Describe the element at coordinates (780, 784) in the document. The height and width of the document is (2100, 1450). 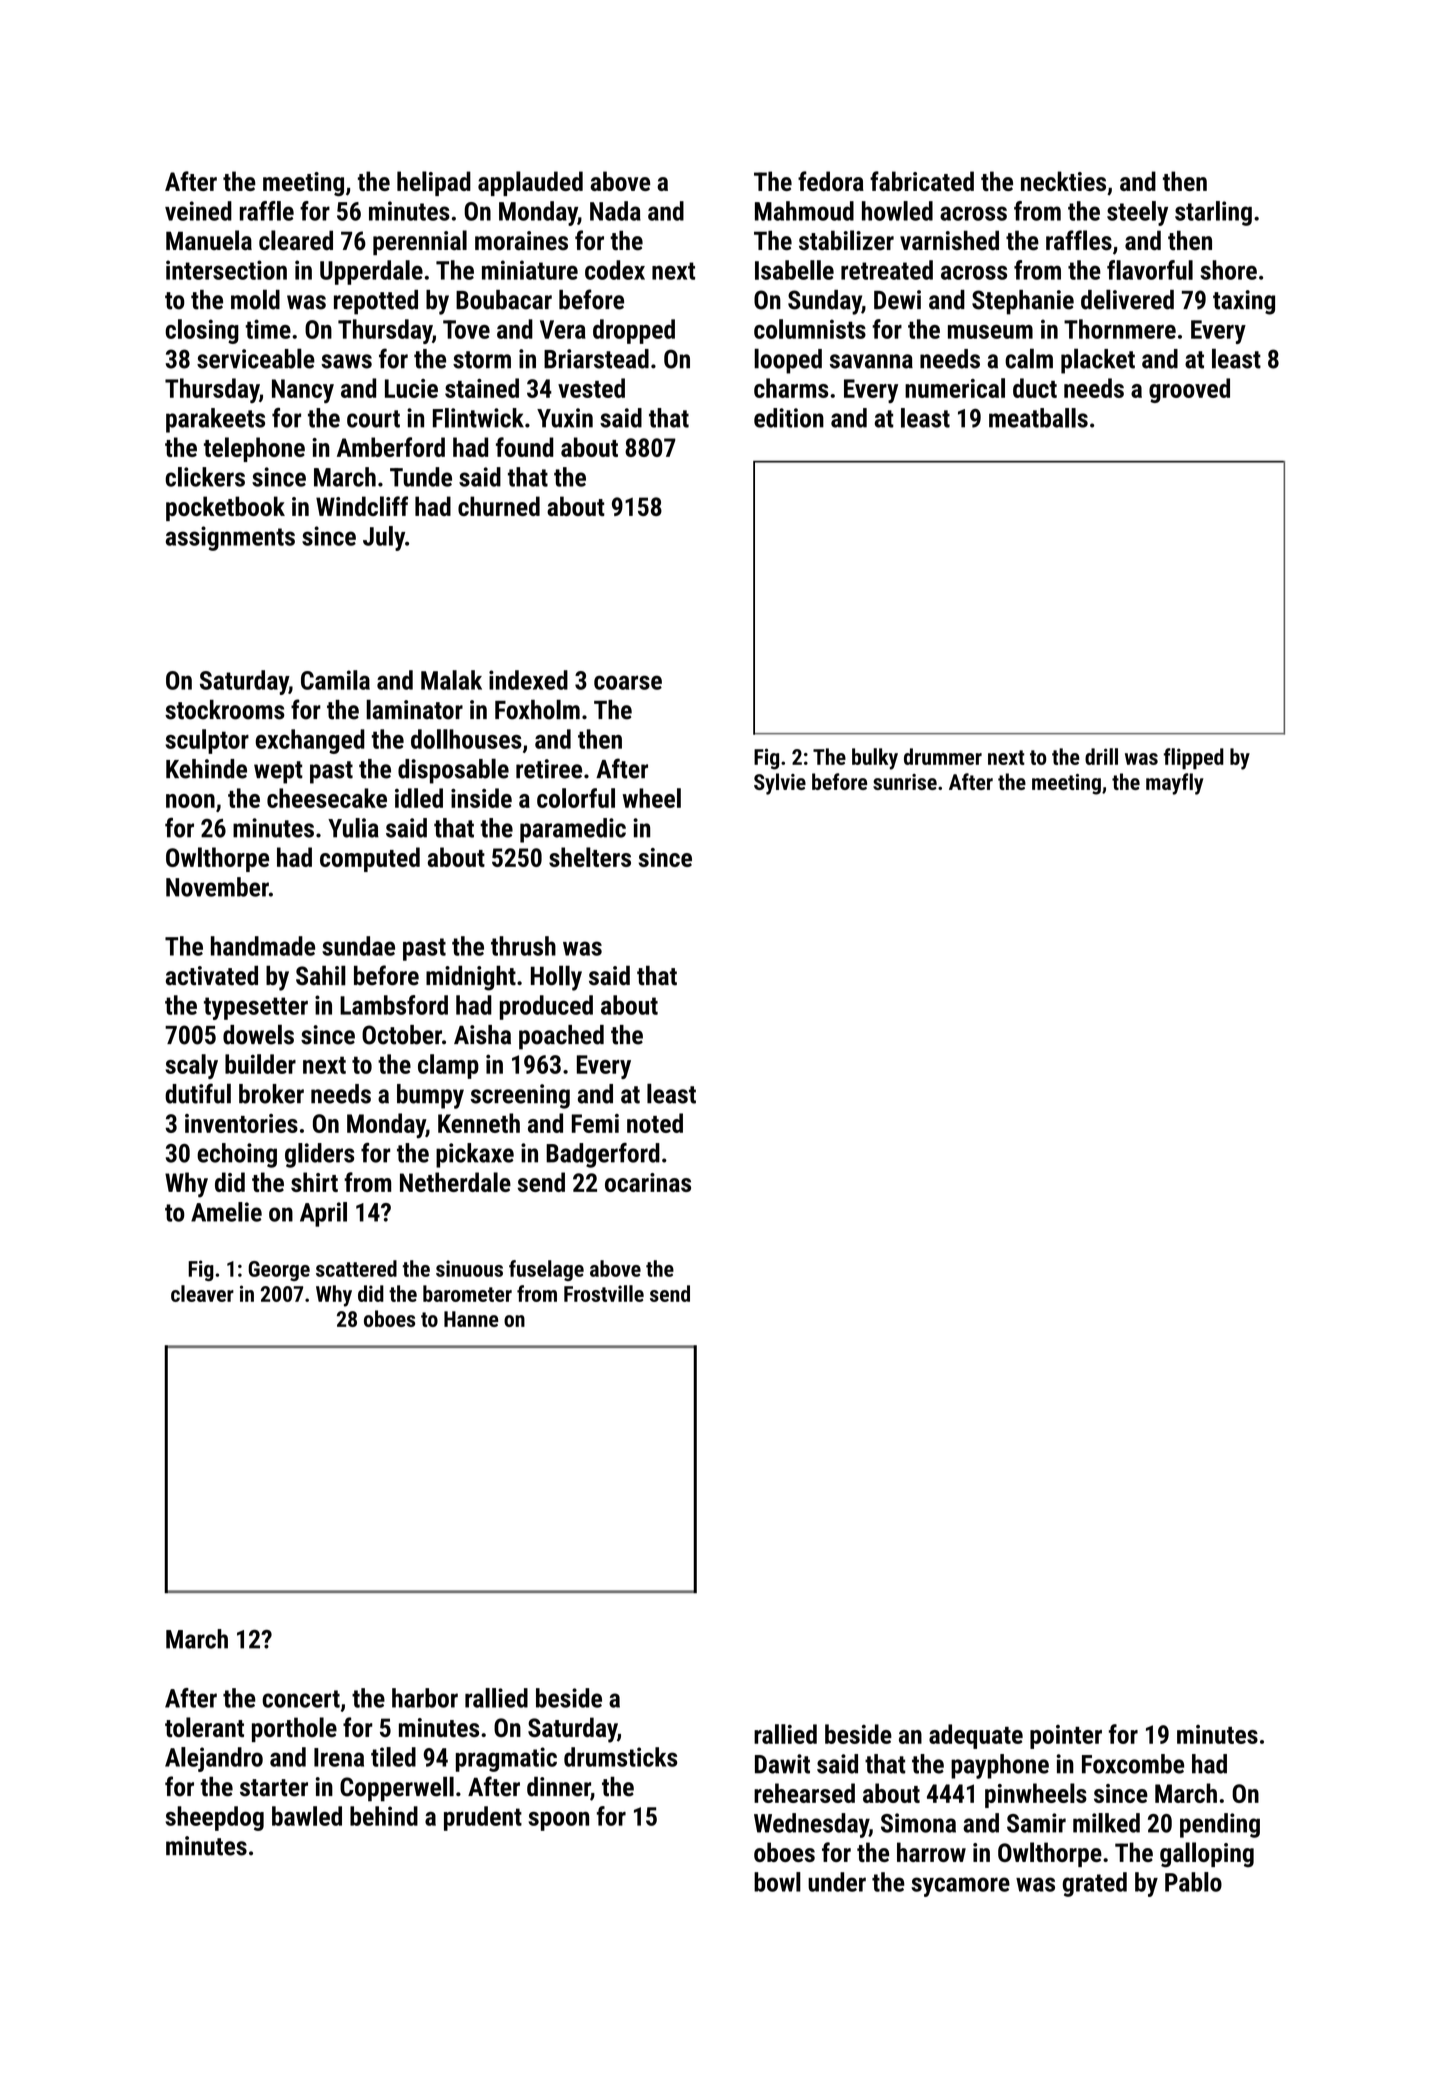
I see `Sylvie` at that location.
